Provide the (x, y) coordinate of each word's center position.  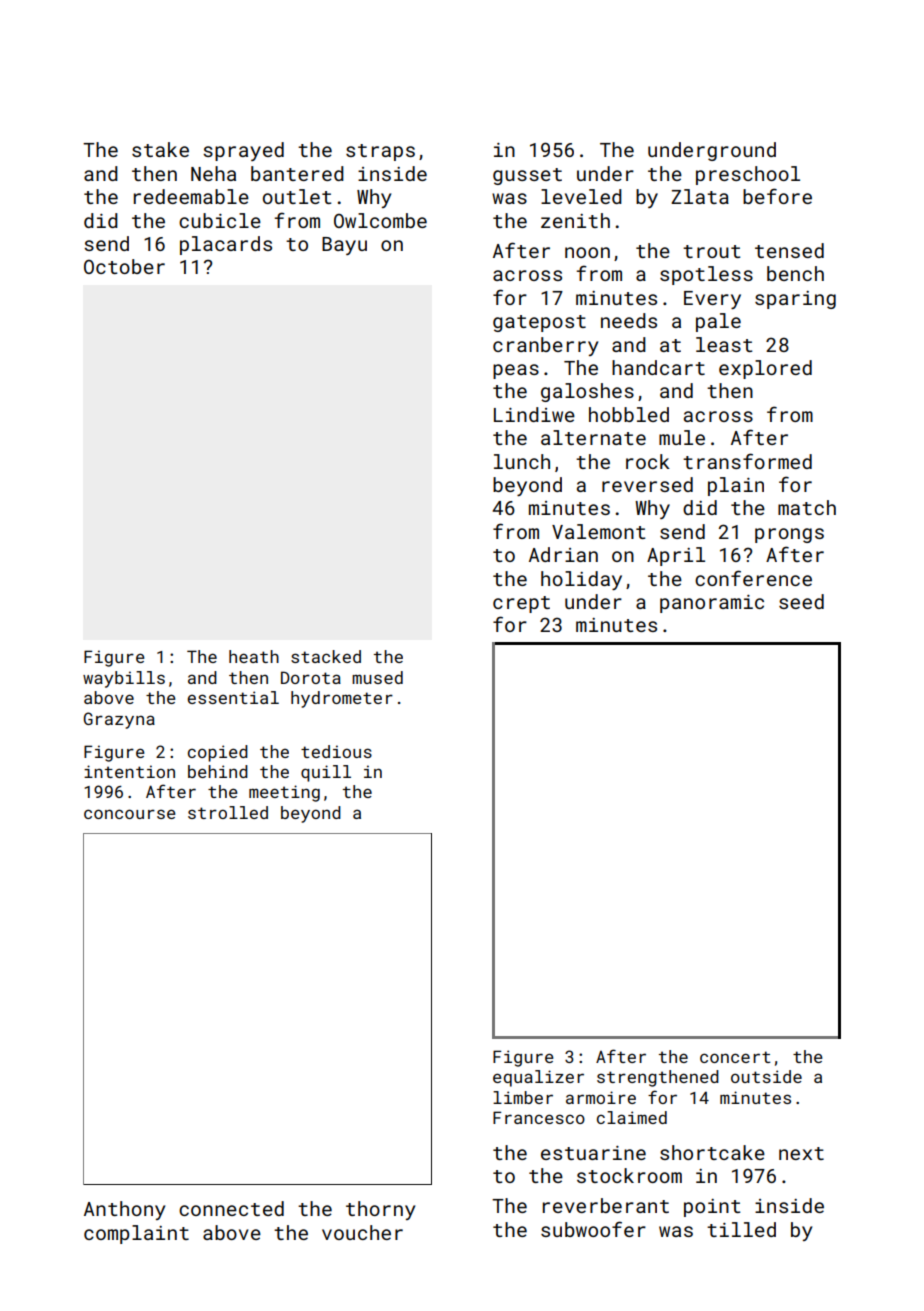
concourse (130, 814)
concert (735, 1057)
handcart (658, 367)
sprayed (243, 151)
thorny (380, 1210)
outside (766, 1076)
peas (516, 371)
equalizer (538, 1078)
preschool (748, 175)
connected (231, 1208)
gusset (527, 176)
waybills (124, 679)
